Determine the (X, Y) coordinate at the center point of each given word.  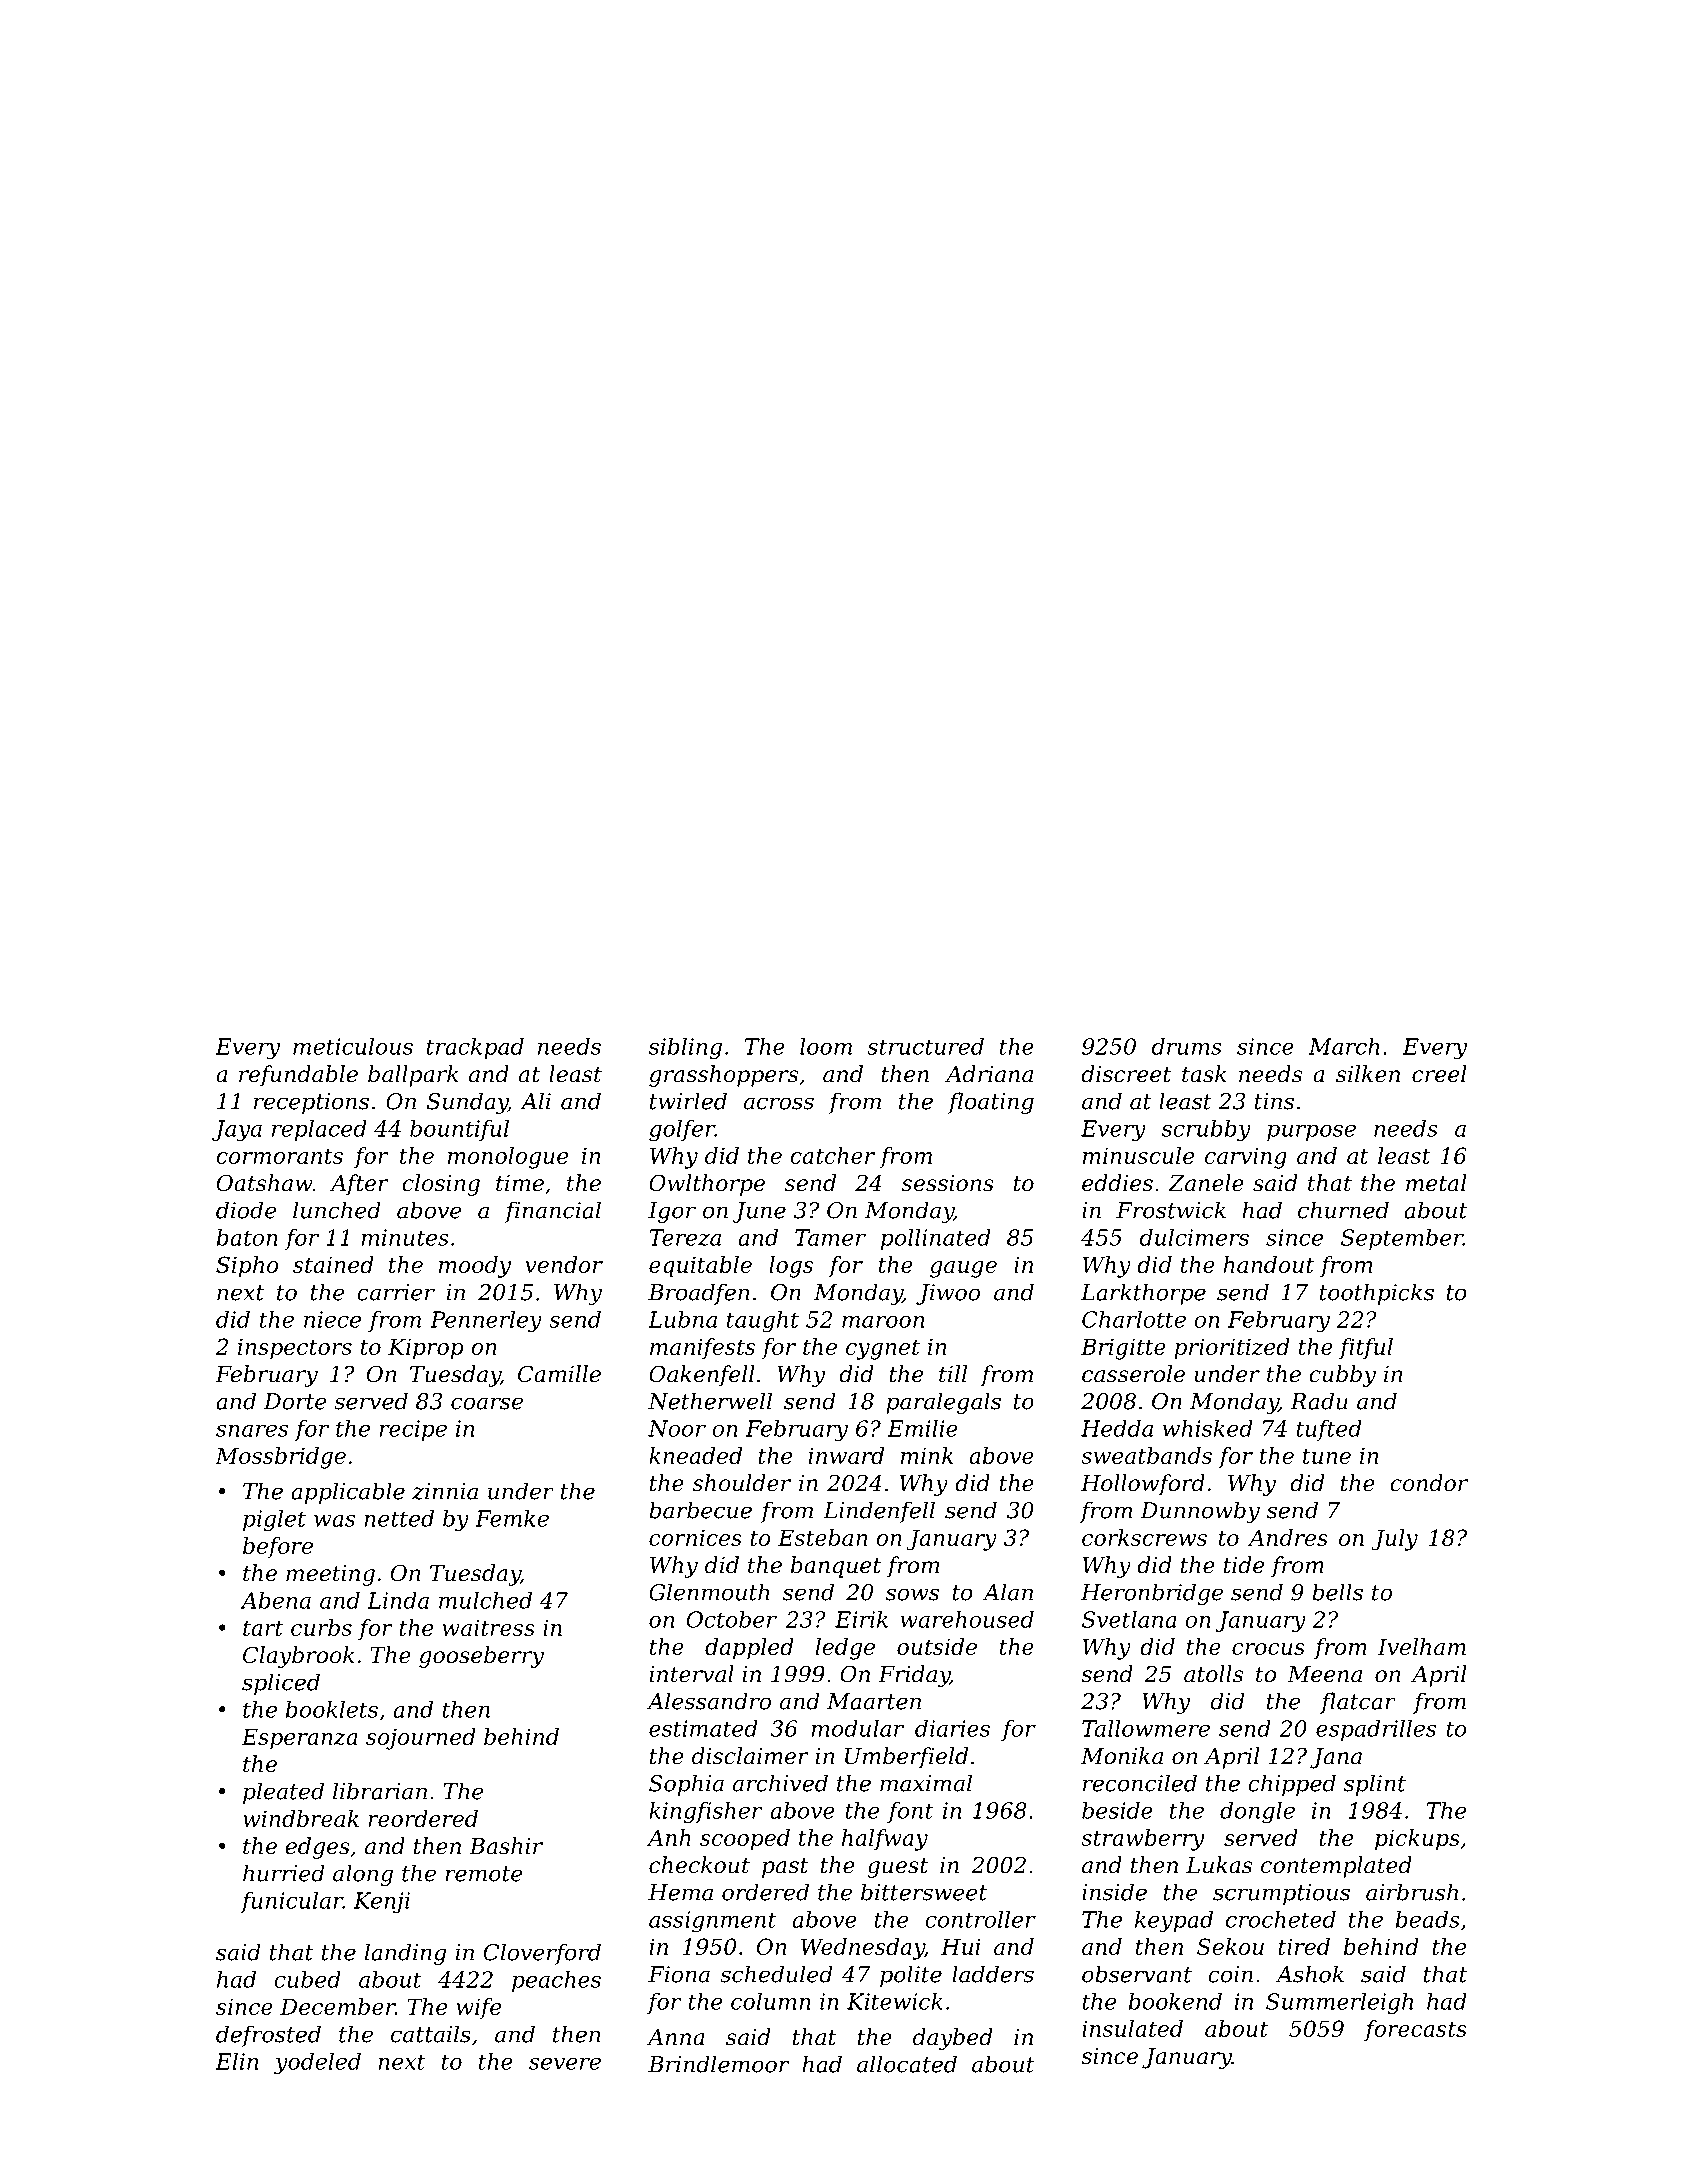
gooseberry (481, 1657)
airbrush (1412, 1892)
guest (897, 1868)
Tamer (830, 1237)
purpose (1311, 1133)
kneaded (695, 1455)
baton (247, 1237)
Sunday (467, 1103)
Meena (1324, 1674)
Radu (1319, 1401)
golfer (682, 1130)
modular (857, 1728)
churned (1343, 1210)
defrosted (268, 2036)
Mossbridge (280, 1458)
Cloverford (542, 1954)
